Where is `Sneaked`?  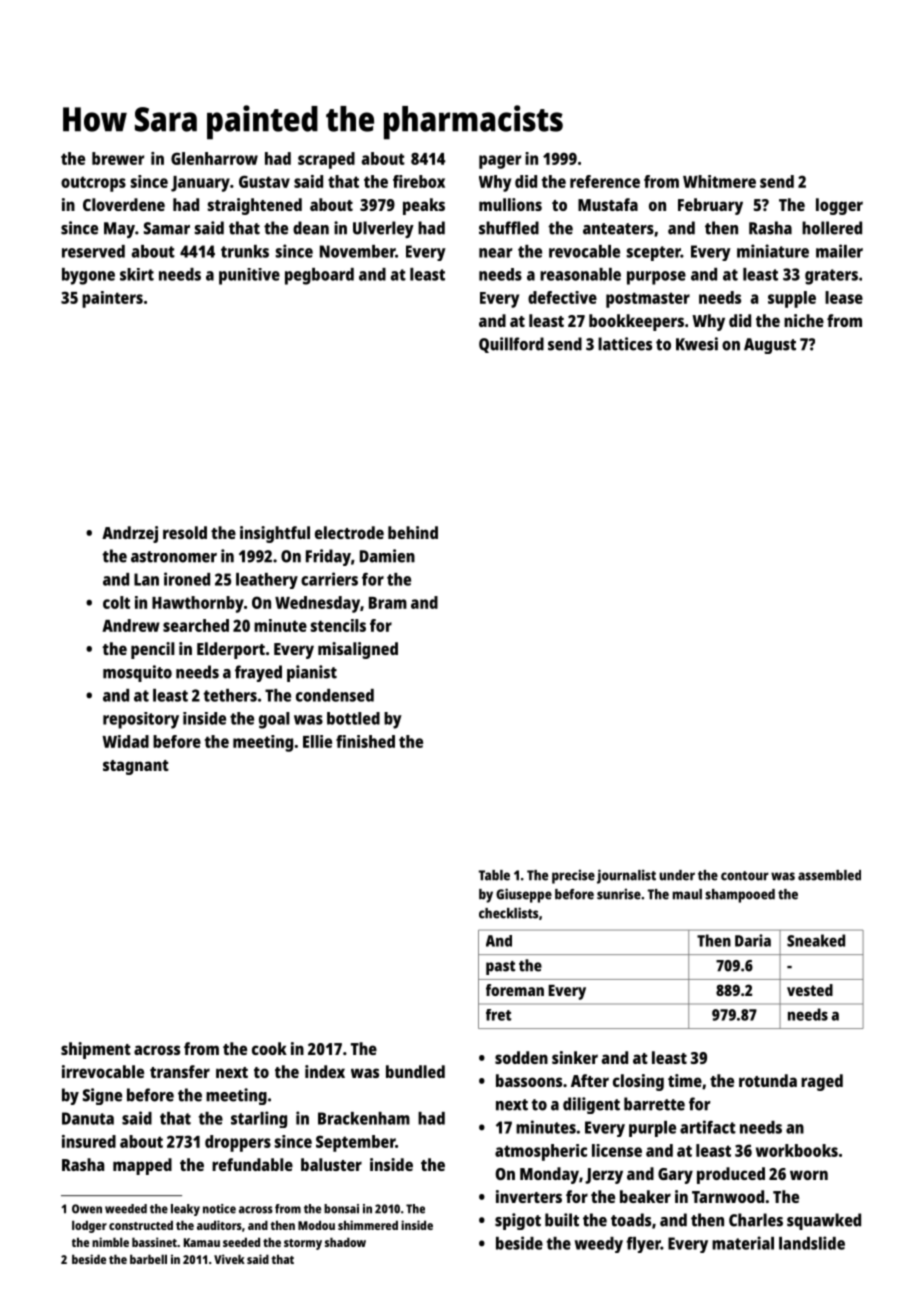
Sneaked is located at coordinates (816, 940).
